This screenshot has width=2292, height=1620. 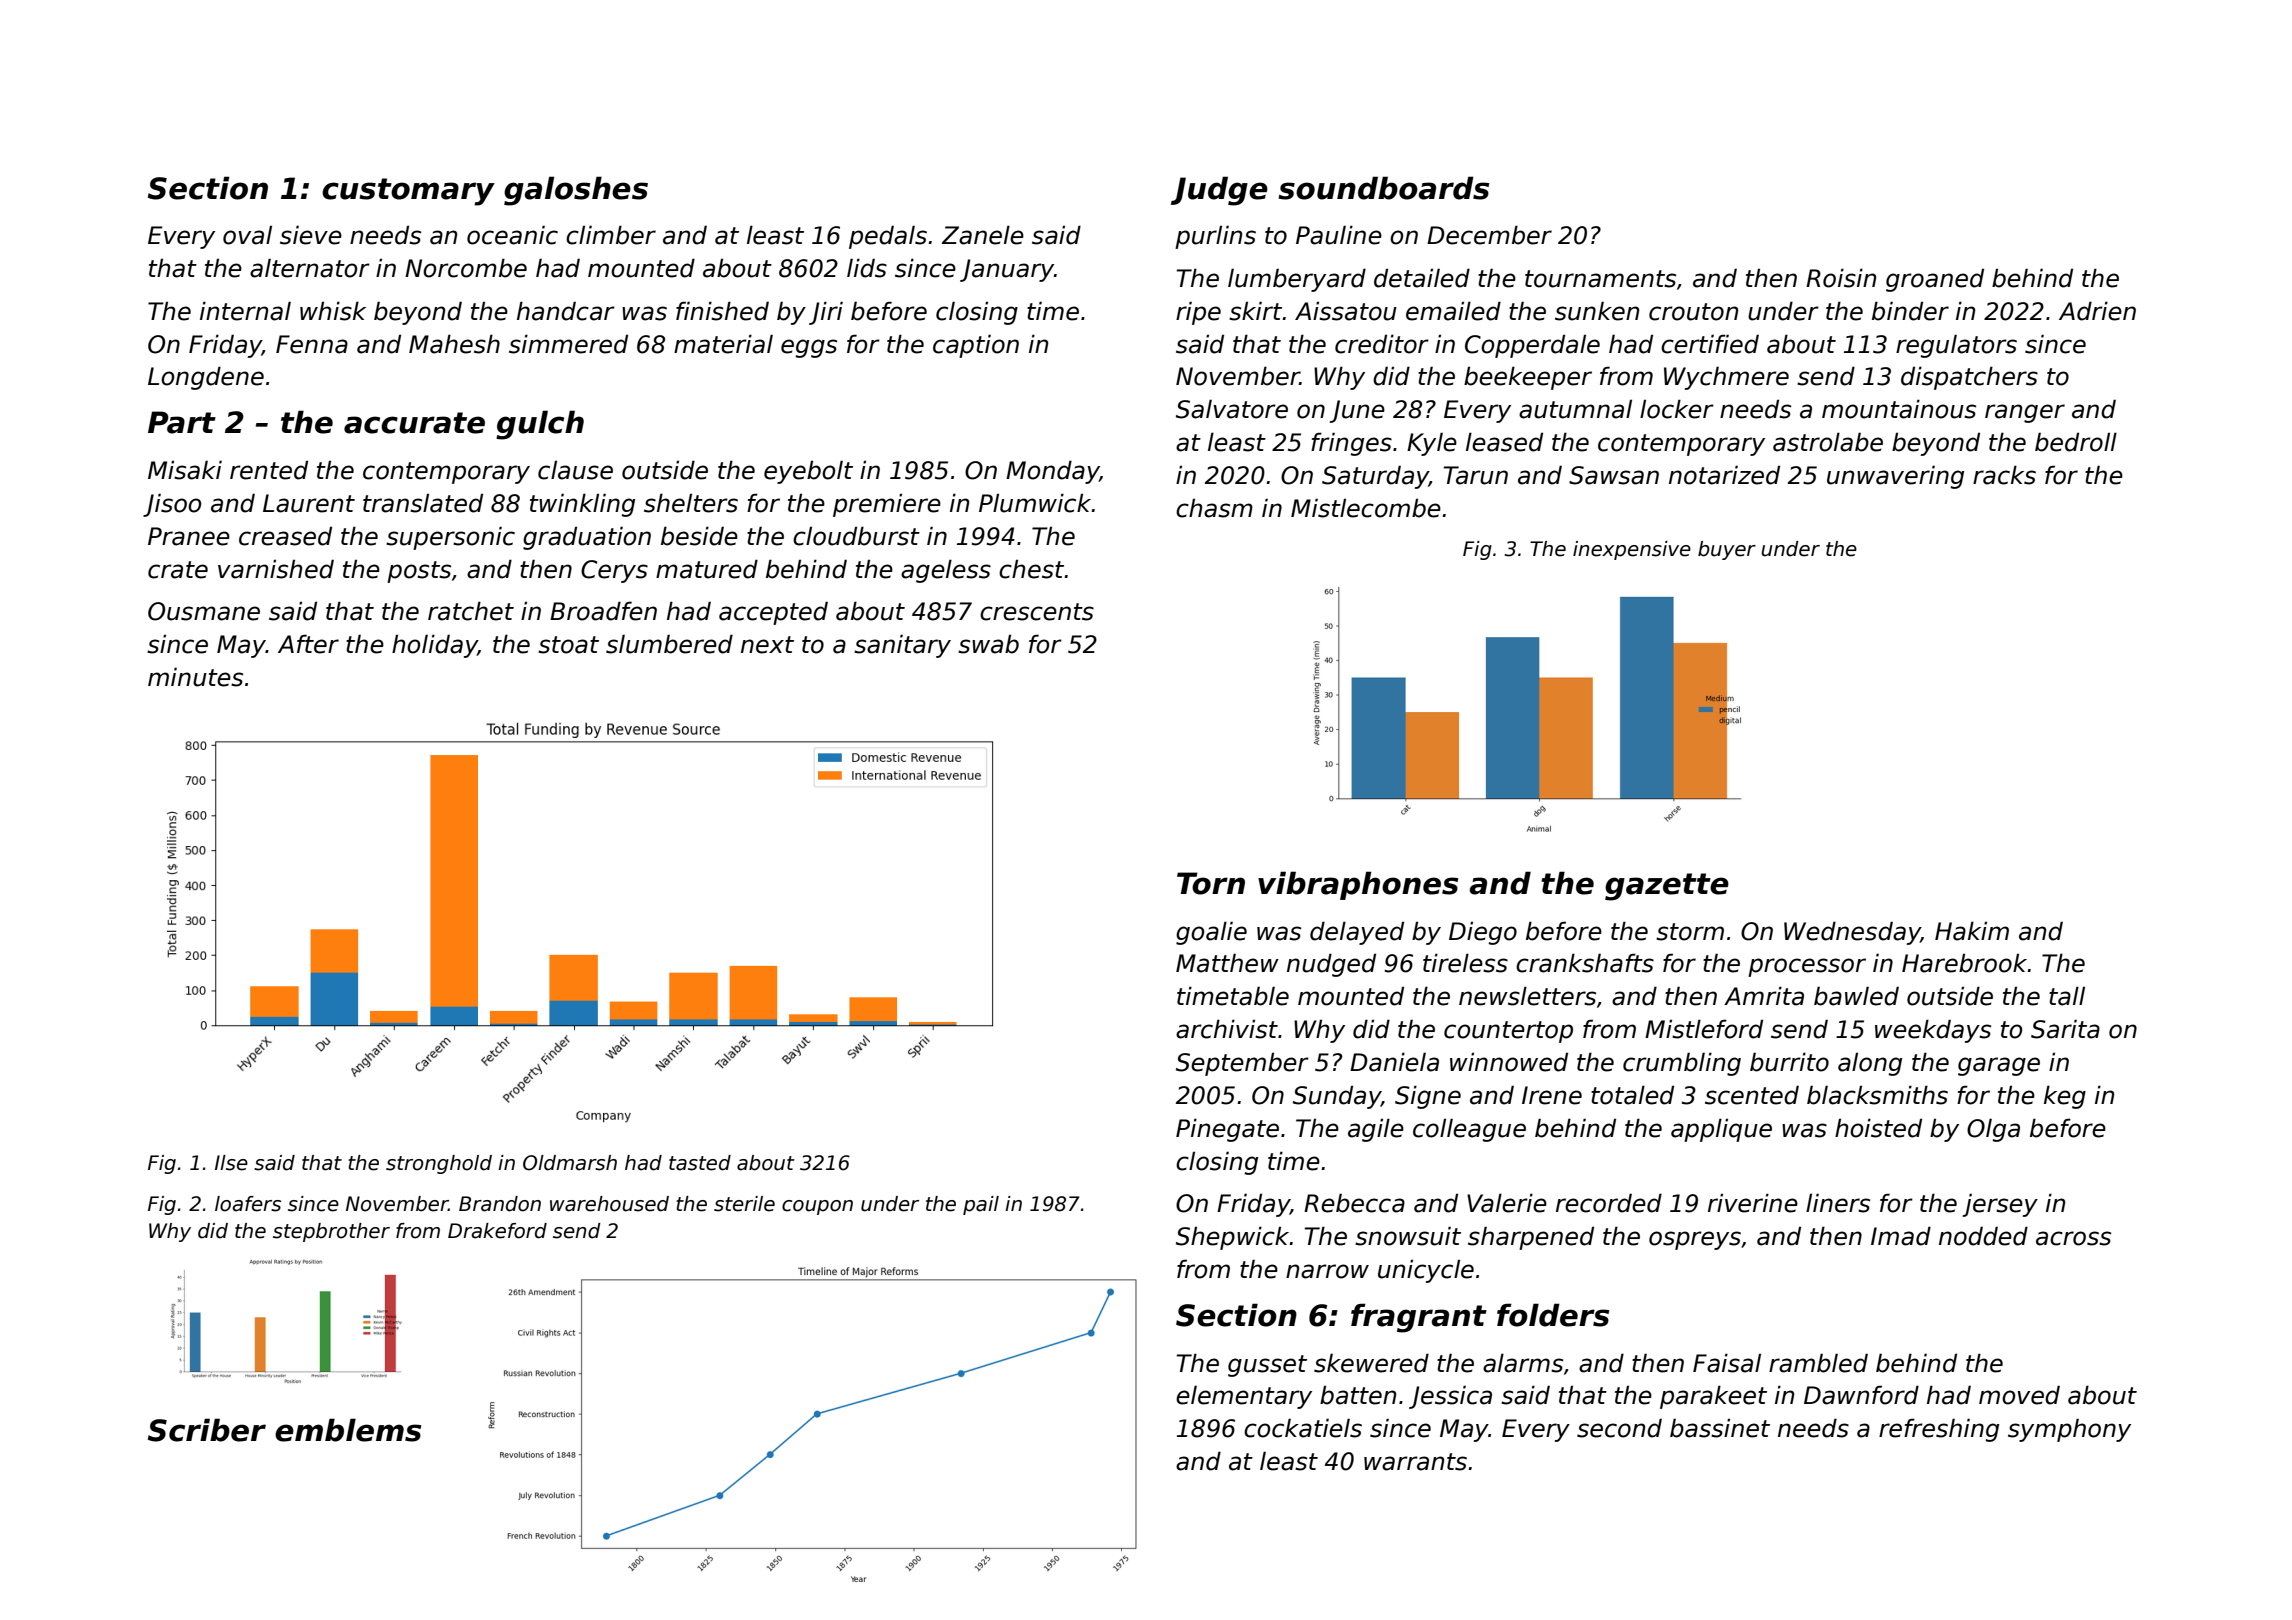 I want to click on stronghold, so click(x=439, y=1164).
